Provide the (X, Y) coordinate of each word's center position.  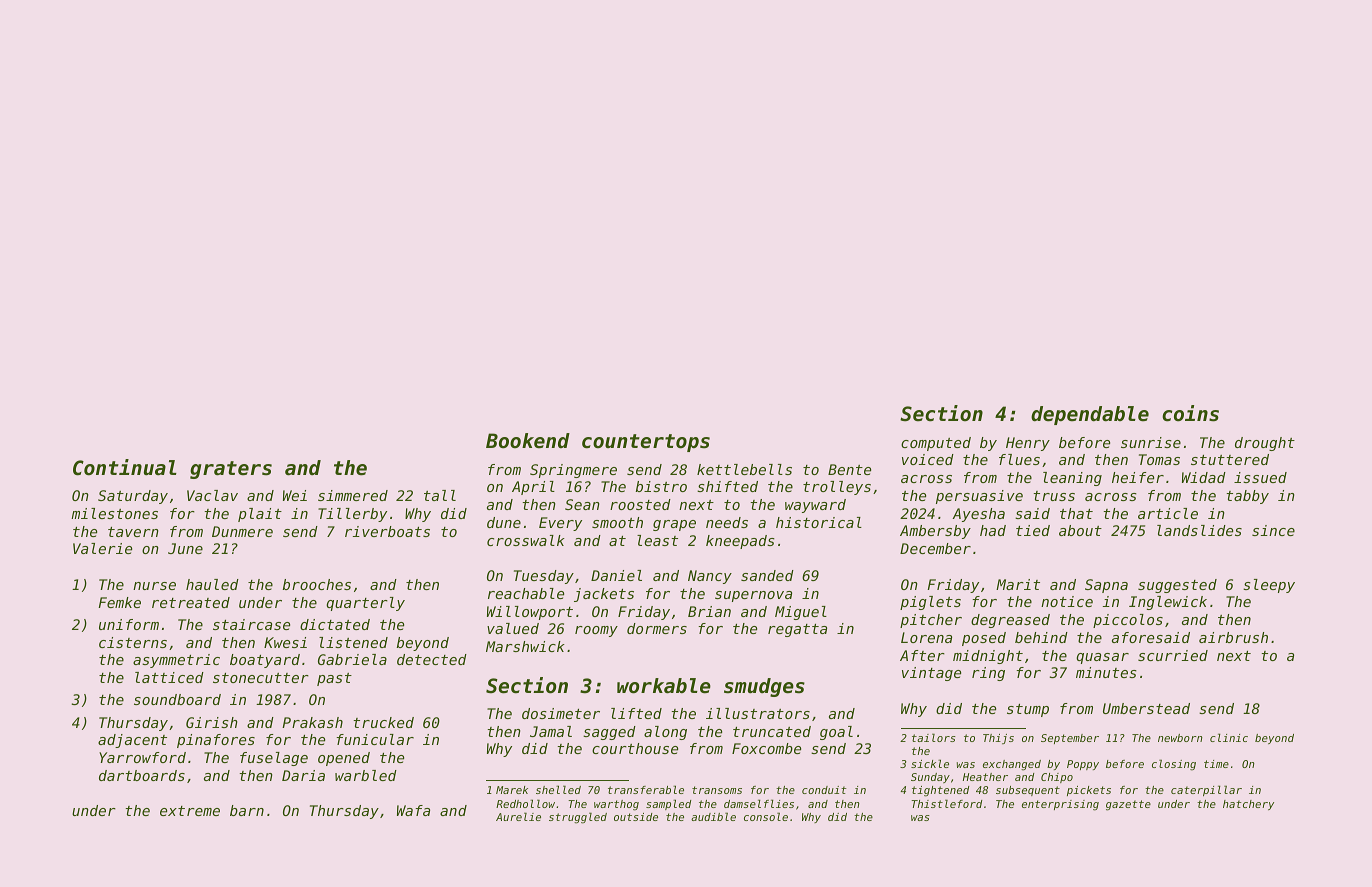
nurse (154, 586)
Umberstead (1146, 708)
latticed (169, 677)
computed (936, 444)
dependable (1090, 415)
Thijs (998, 739)
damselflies (759, 803)
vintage (931, 674)
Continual (125, 467)
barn (247, 810)
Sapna (1106, 586)
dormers (657, 628)
